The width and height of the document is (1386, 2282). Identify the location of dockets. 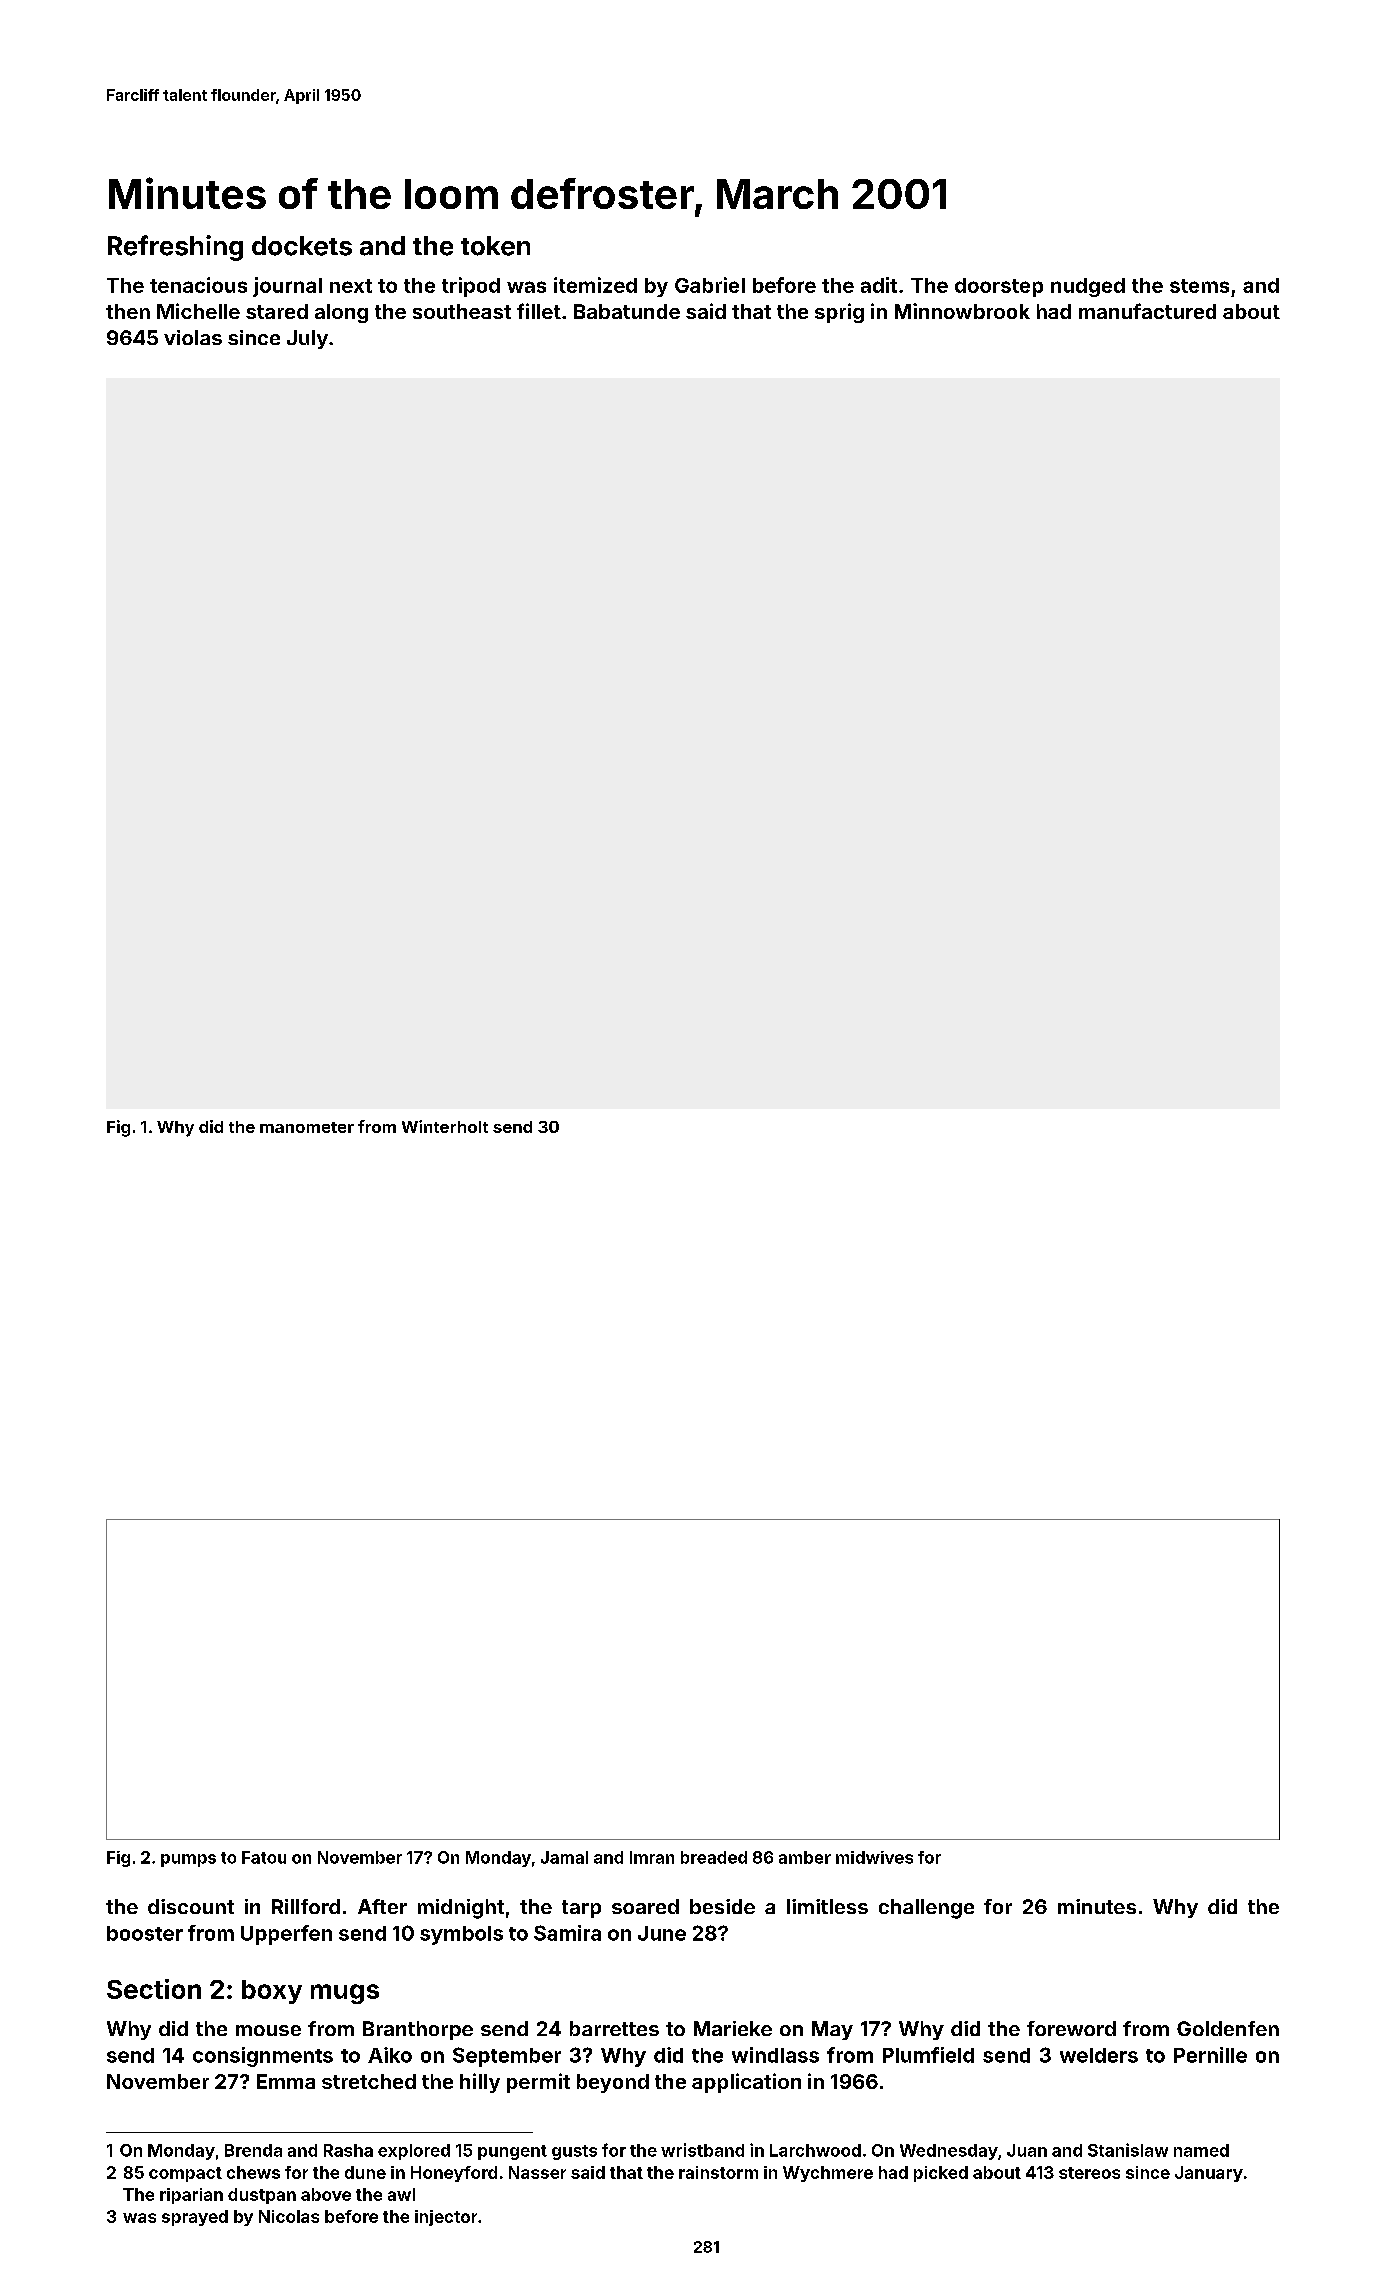
(302, 246).
